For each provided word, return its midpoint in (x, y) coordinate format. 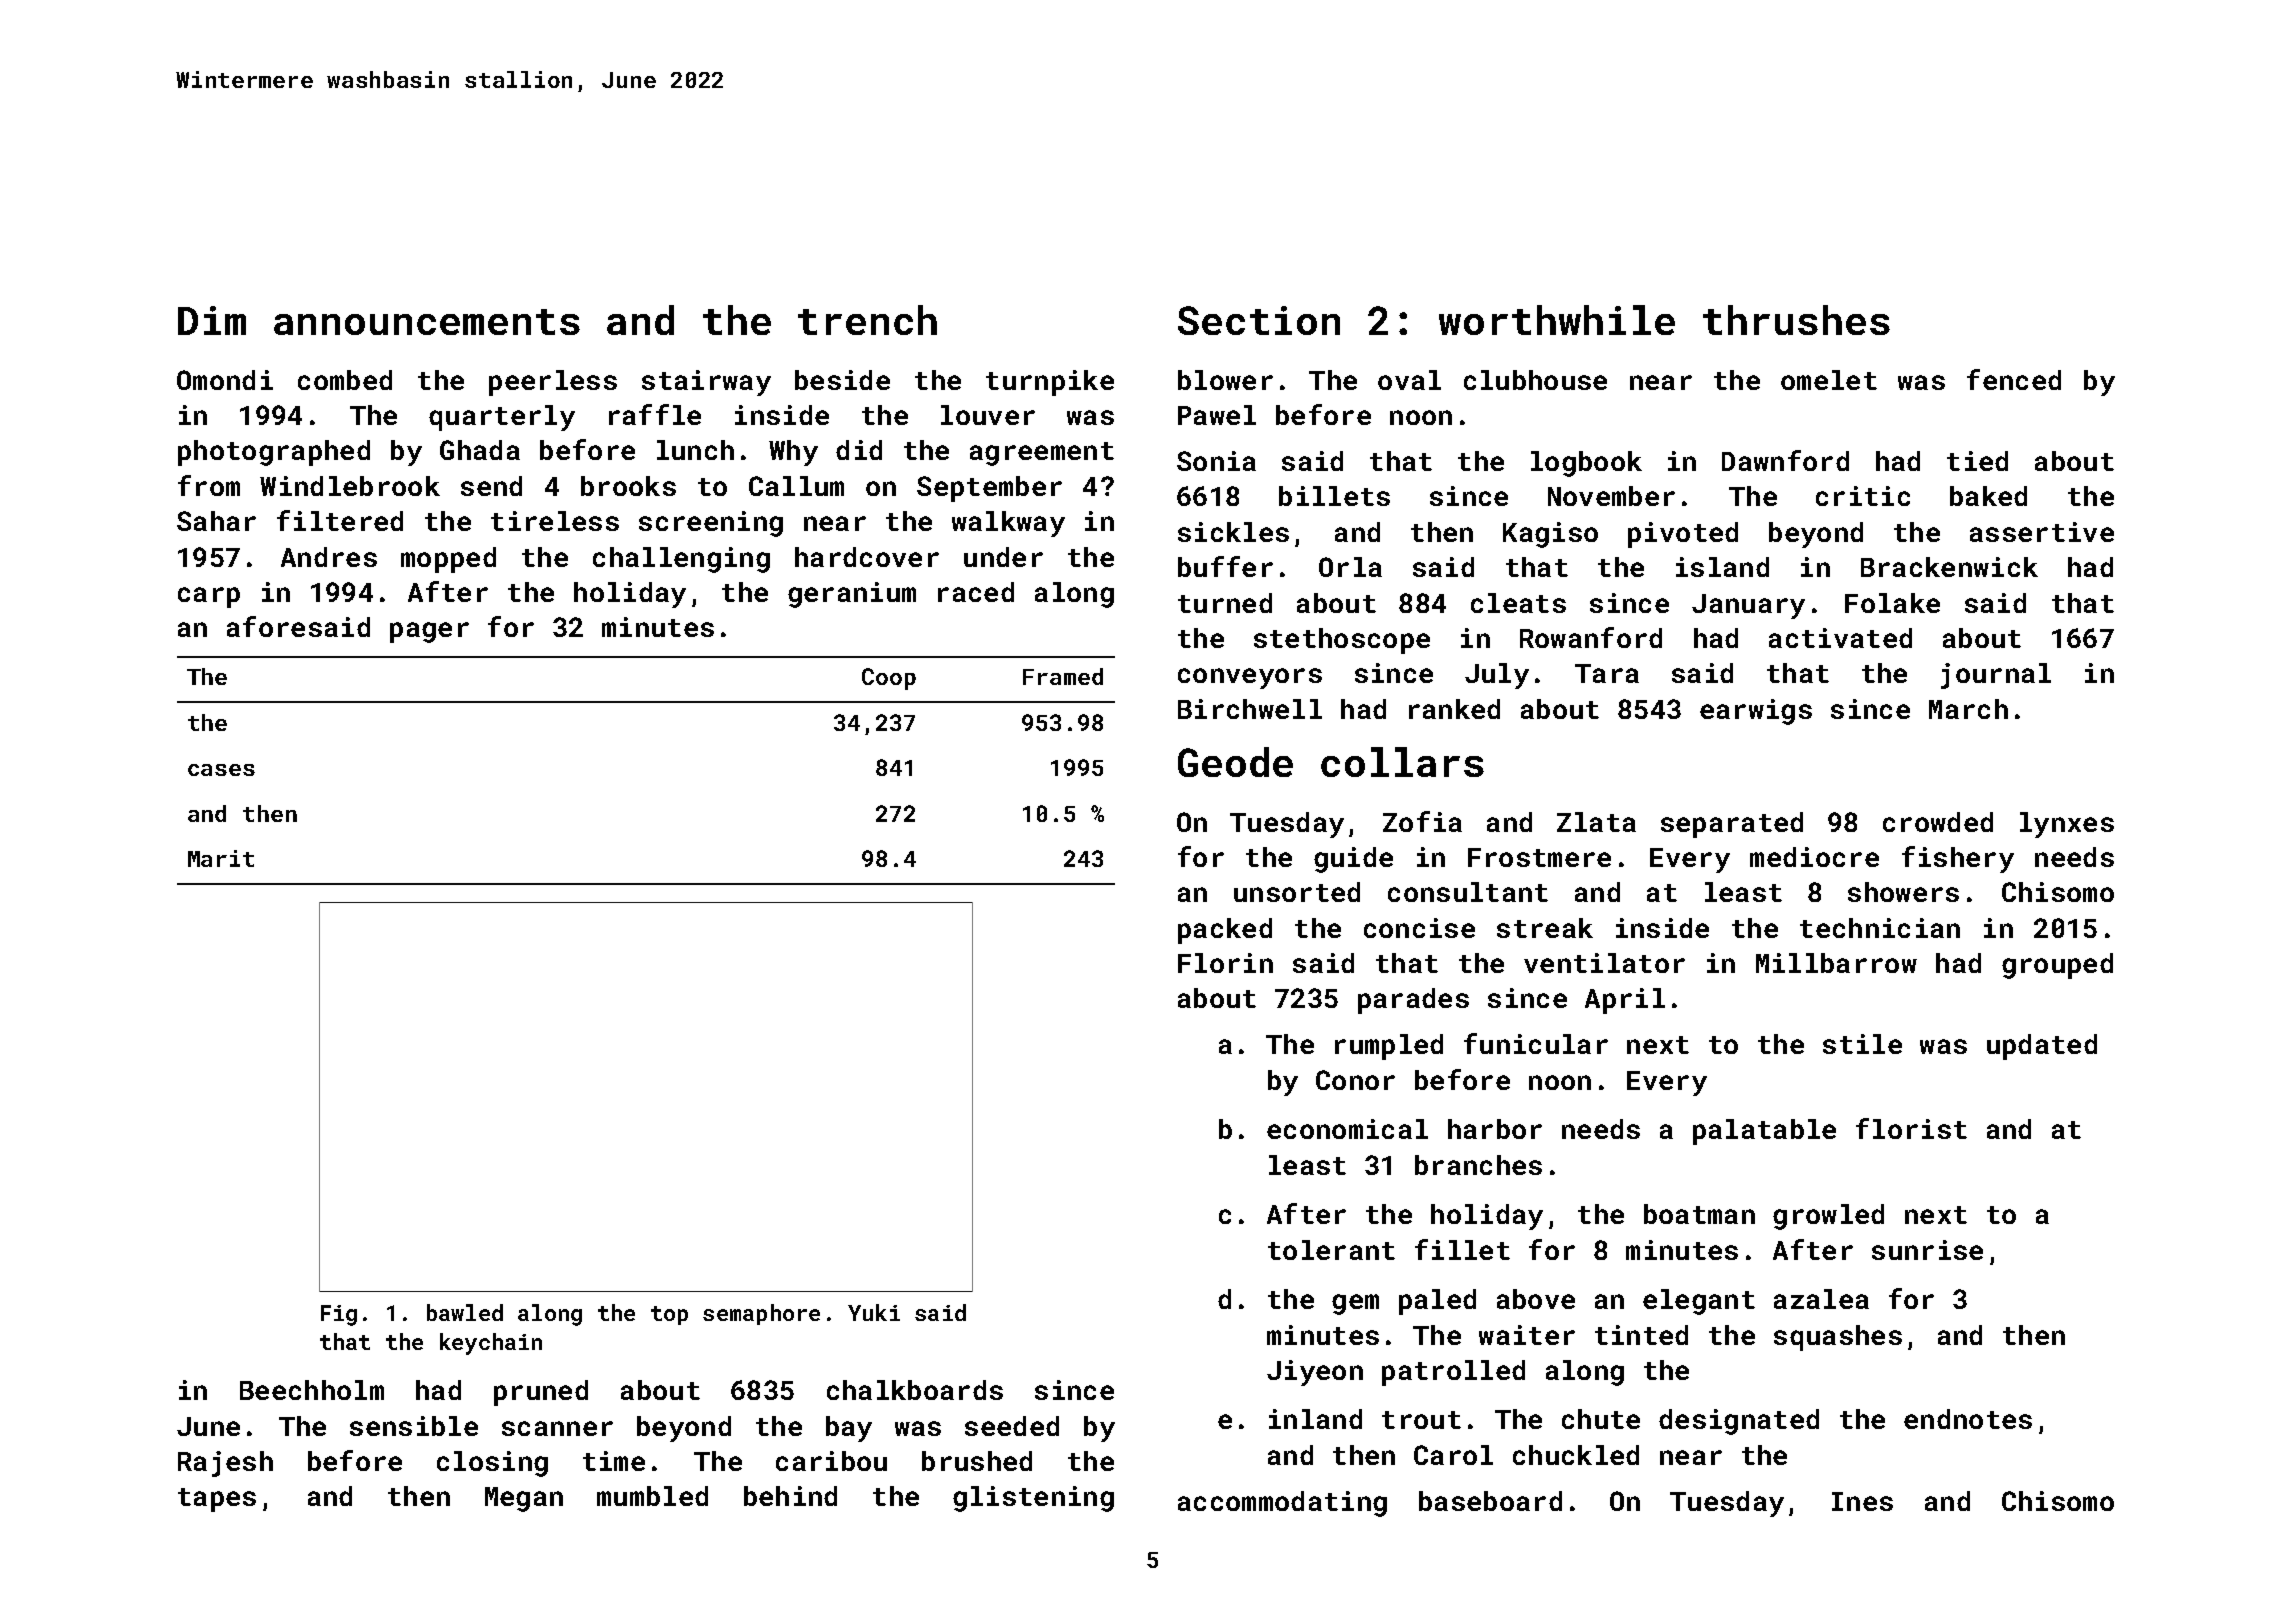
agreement (1042, 454)
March (1968, 709)
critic (1863, 496)
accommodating (1282, 1504)
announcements (427, 322)
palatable (1764, 1132)
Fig (339, 1315)
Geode (1235, 762)
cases (221, 770)
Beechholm (312, 1390)
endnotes (1968, 1419)
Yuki (874, 1312)
